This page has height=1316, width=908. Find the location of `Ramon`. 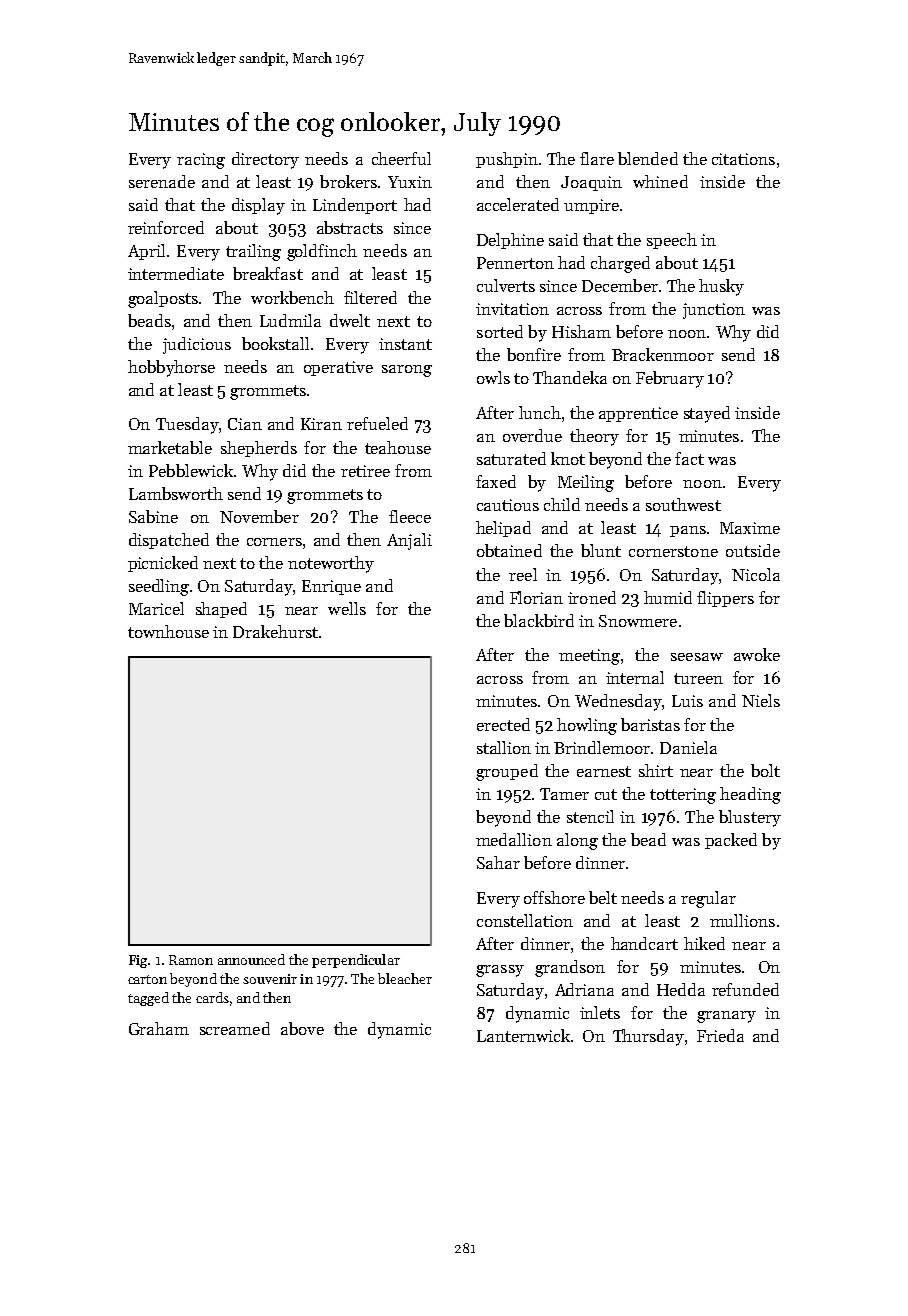

Ramon is located at coordinates (191, 960).
